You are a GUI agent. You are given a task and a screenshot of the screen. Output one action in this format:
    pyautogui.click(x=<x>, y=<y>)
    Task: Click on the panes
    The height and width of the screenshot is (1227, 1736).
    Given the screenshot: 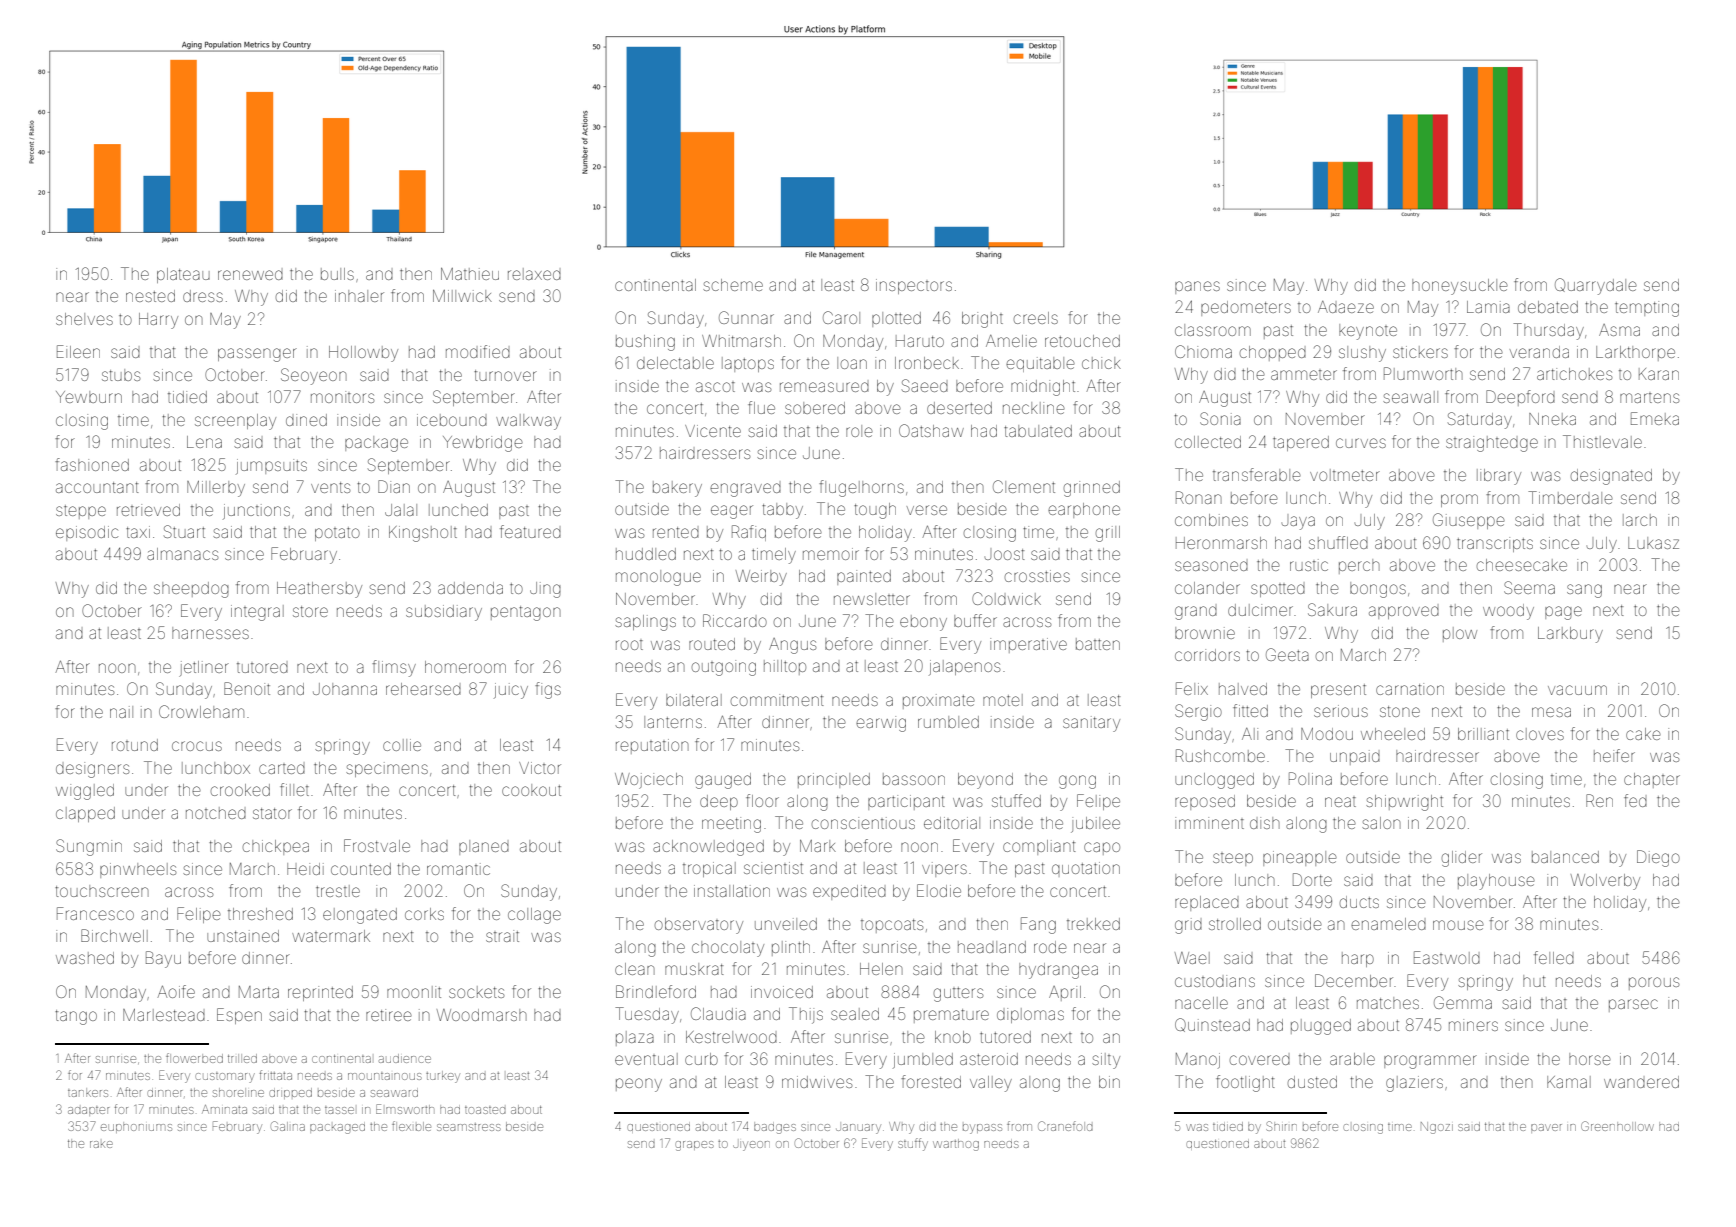 What is the action you would take?
    pyautogui.click(x=1197, y=287)
